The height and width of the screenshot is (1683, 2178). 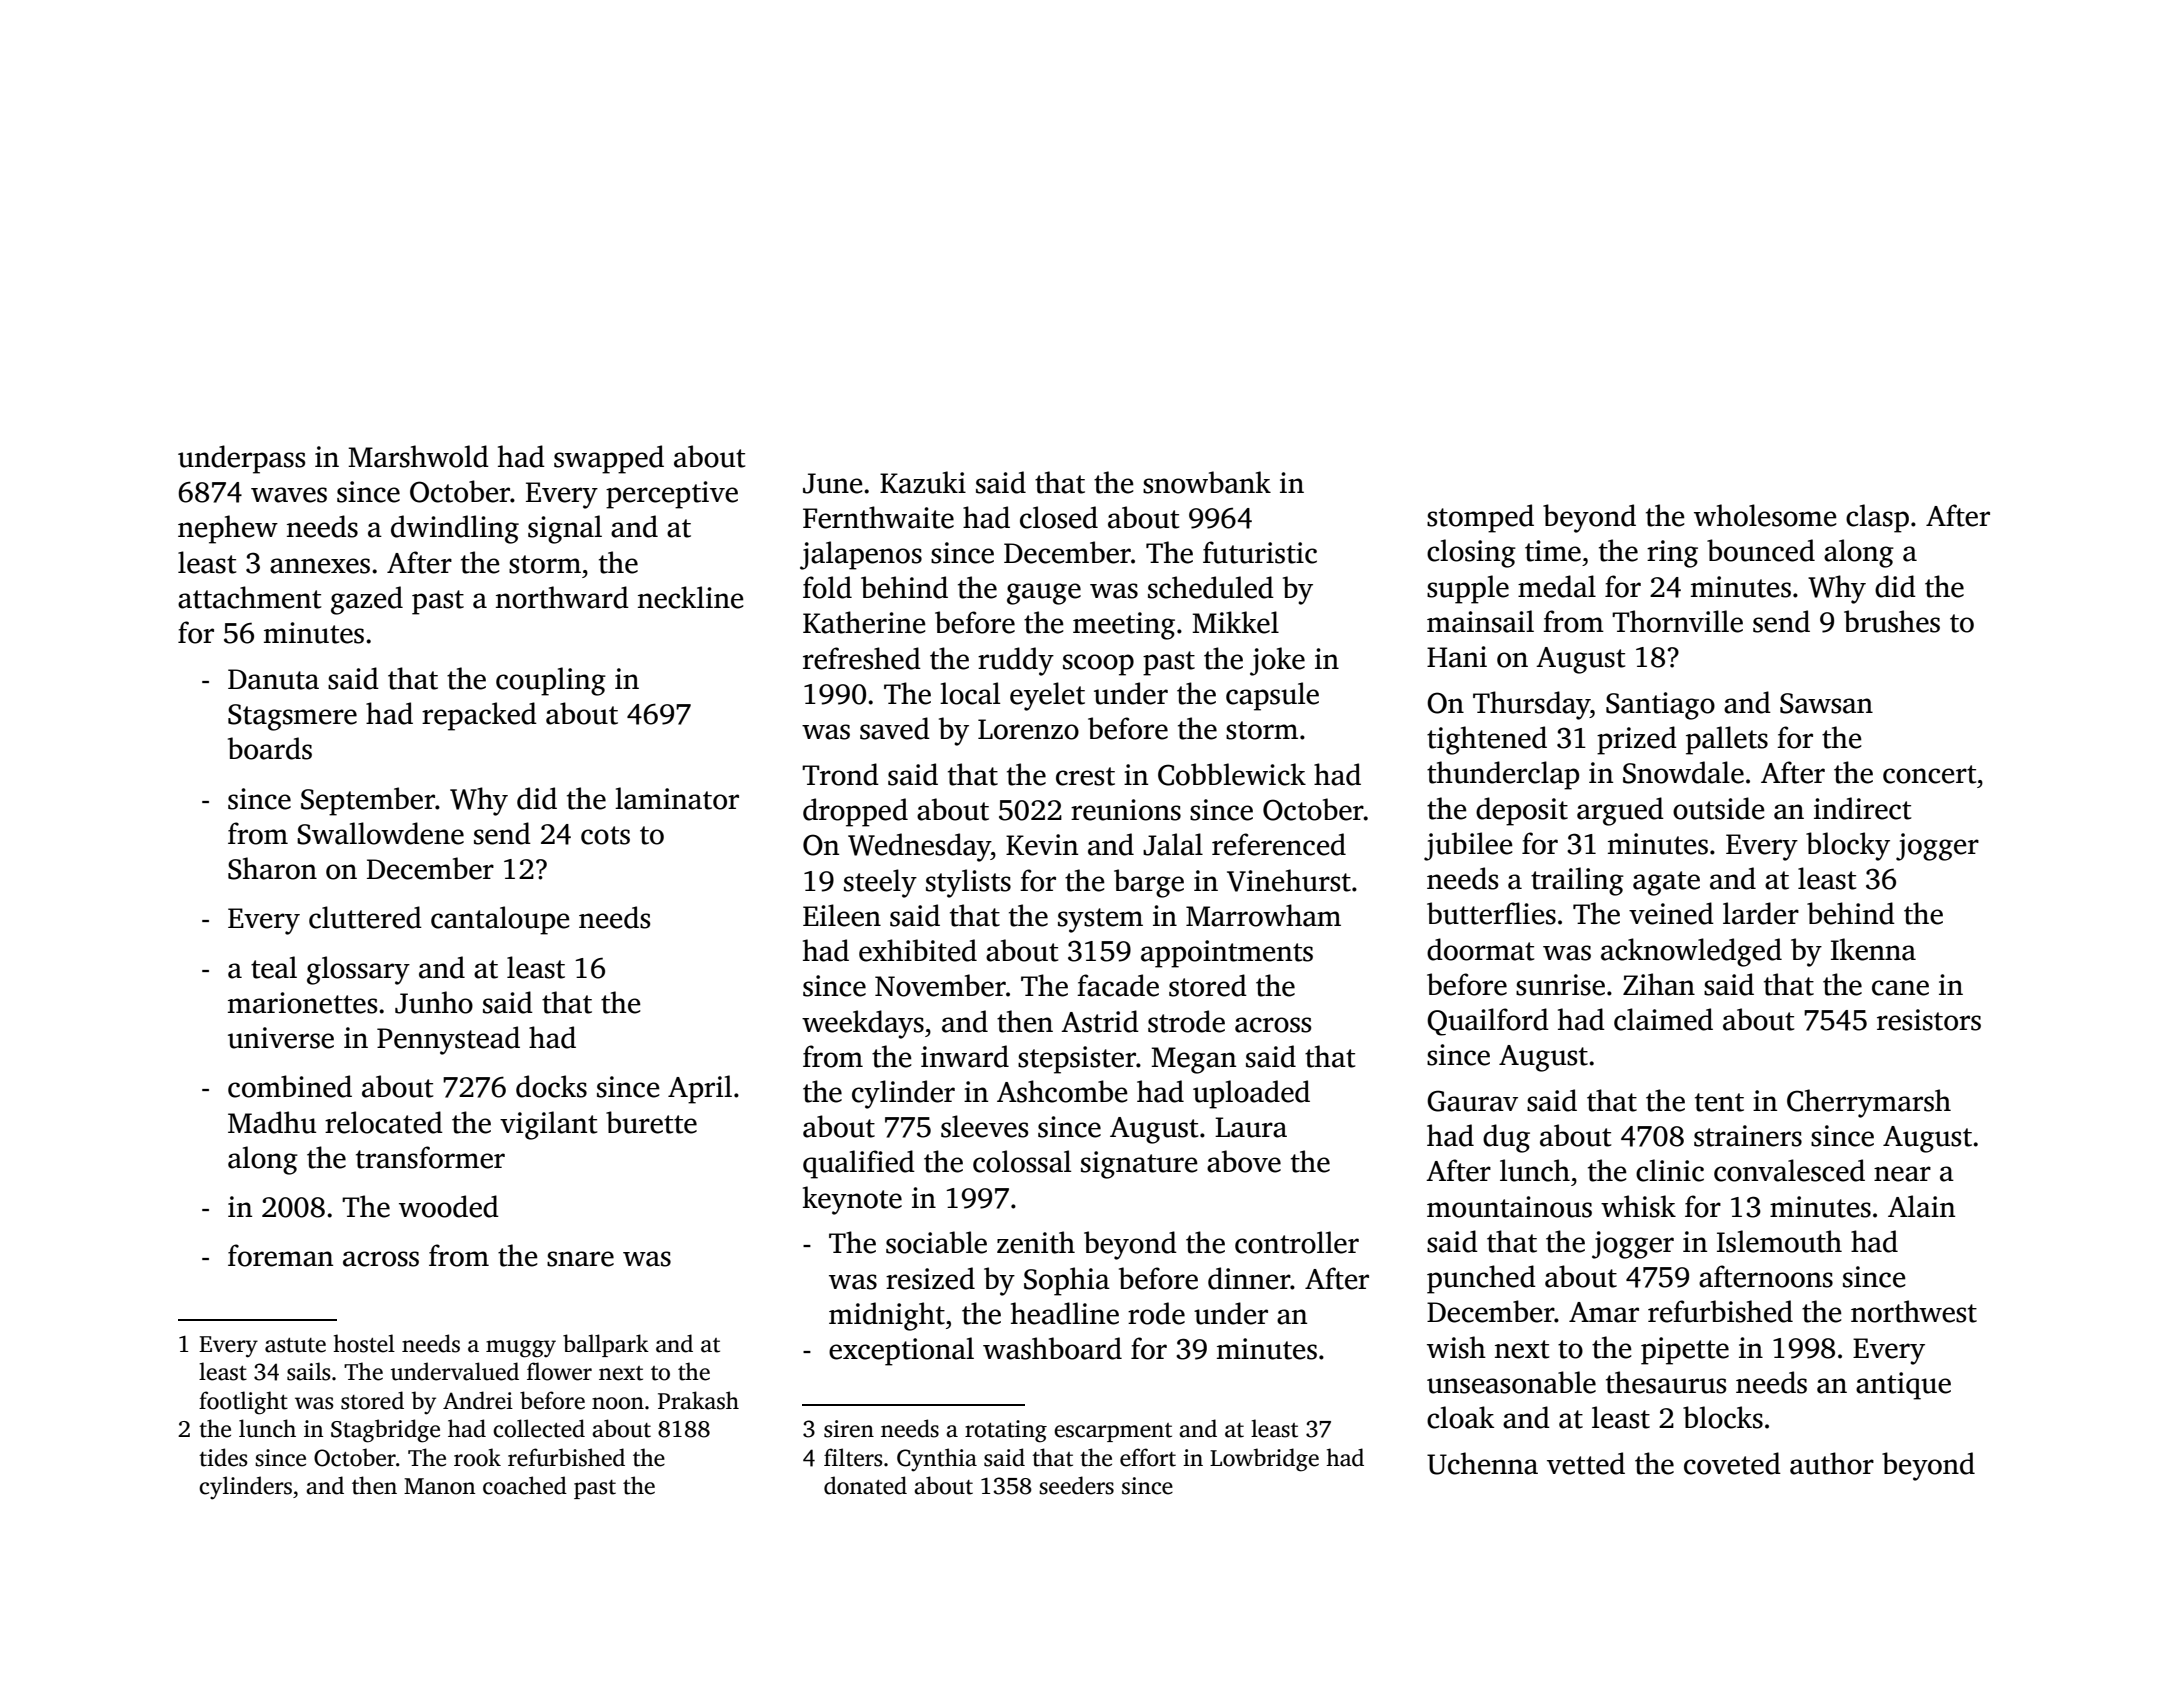 I want to click on Manon, so click(x=439, y=1486).
